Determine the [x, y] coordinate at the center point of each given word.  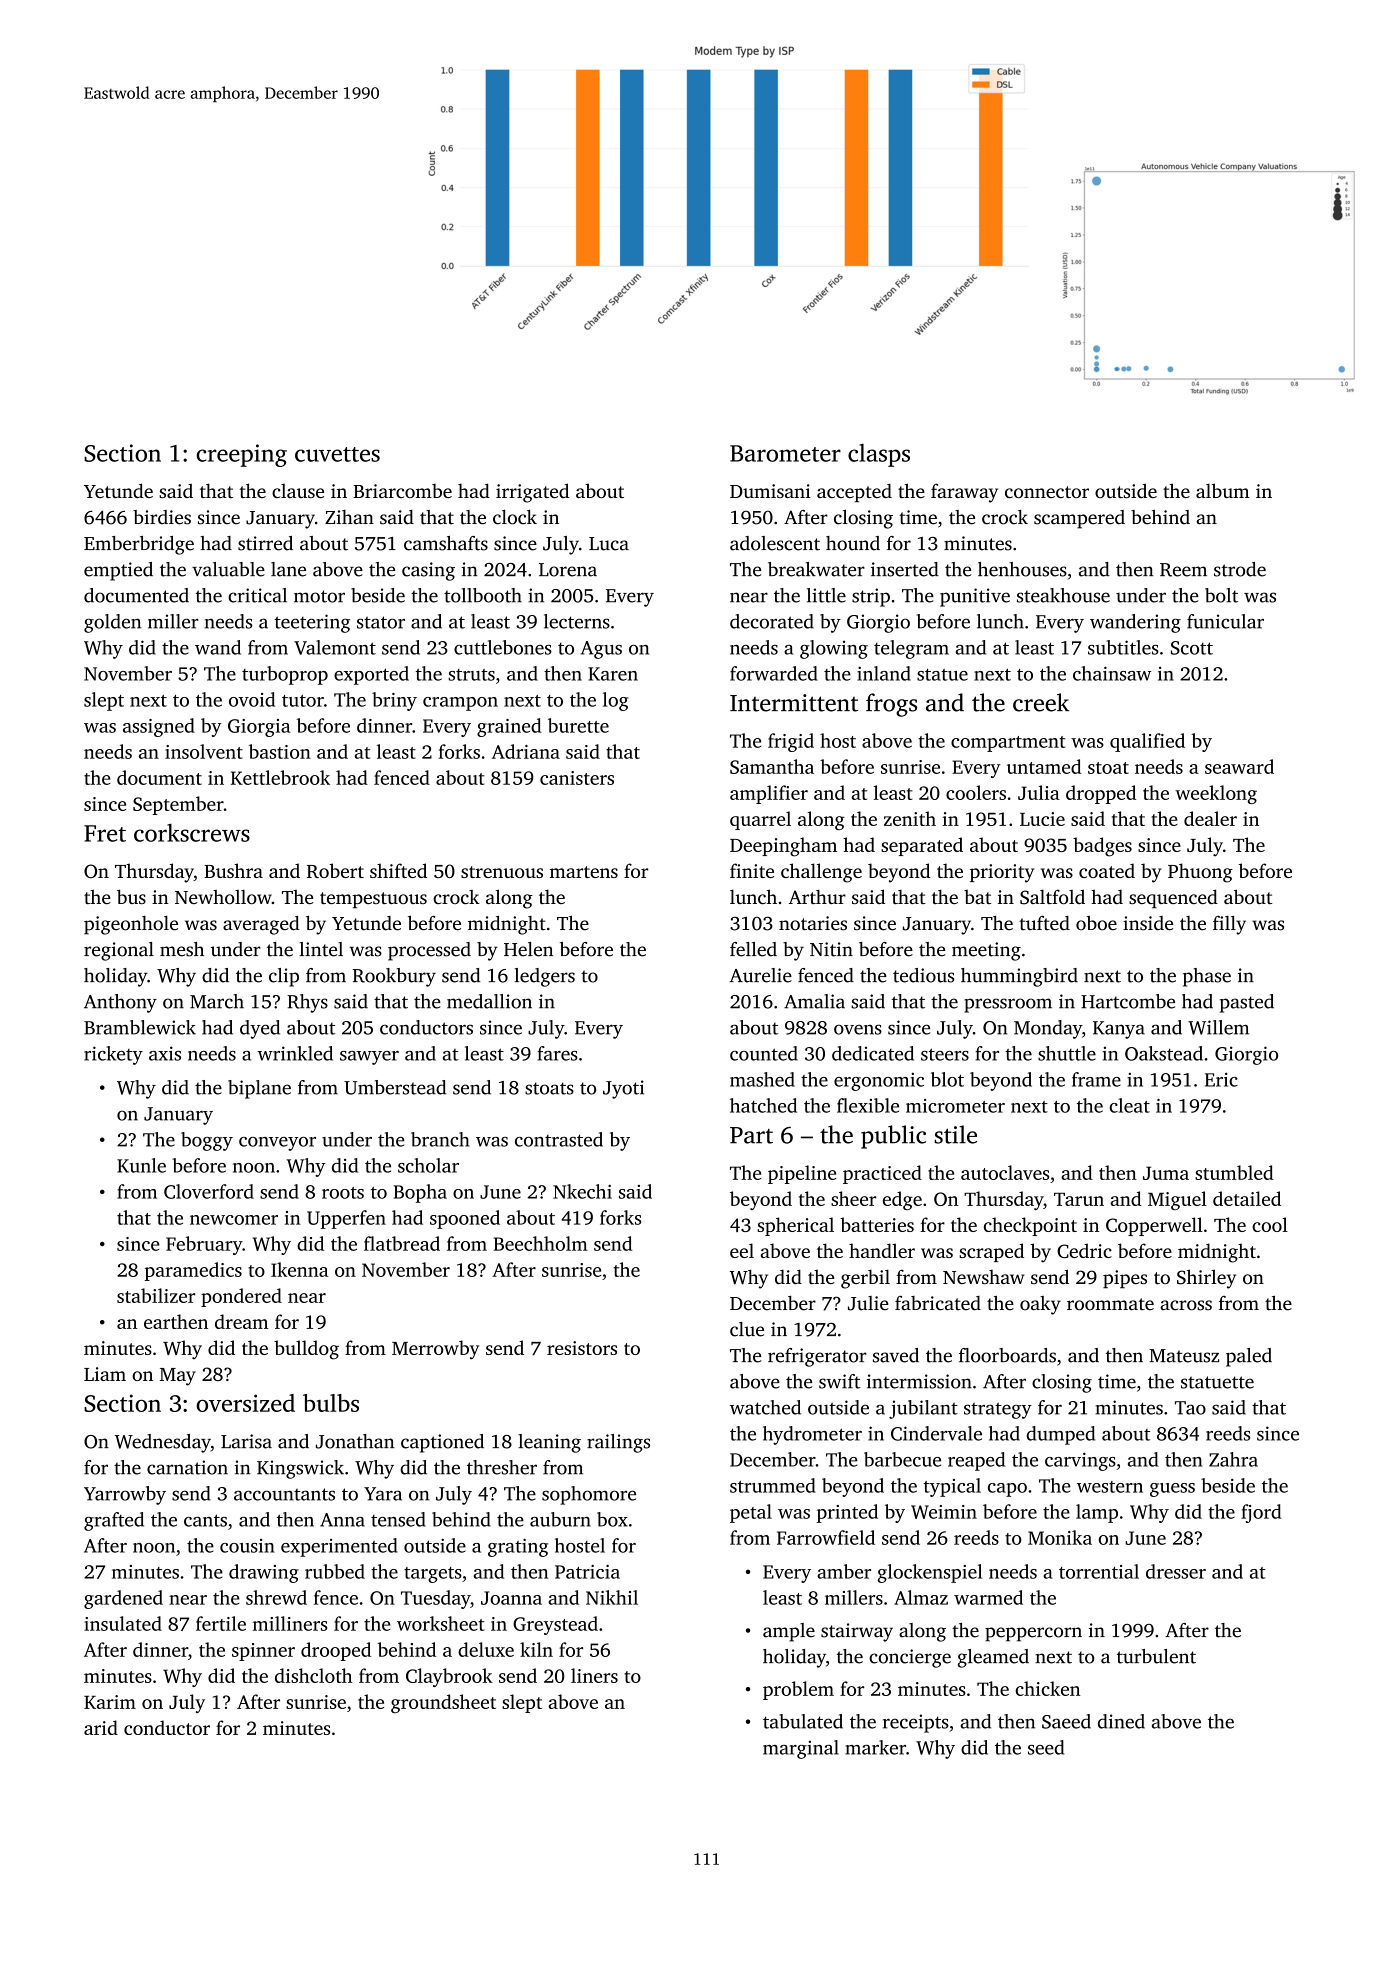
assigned [159, 727]
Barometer [785, 453]
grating [518, 1547]
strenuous [502, 872]
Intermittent [794, 703]
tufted [1044, 923]
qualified [1147, 742]
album [1223, 490]
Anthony [120, 1003]
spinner [263, 1652]
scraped [991, 1252]
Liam [105, 1374]
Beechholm [541, 1243]
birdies [162, 517]
